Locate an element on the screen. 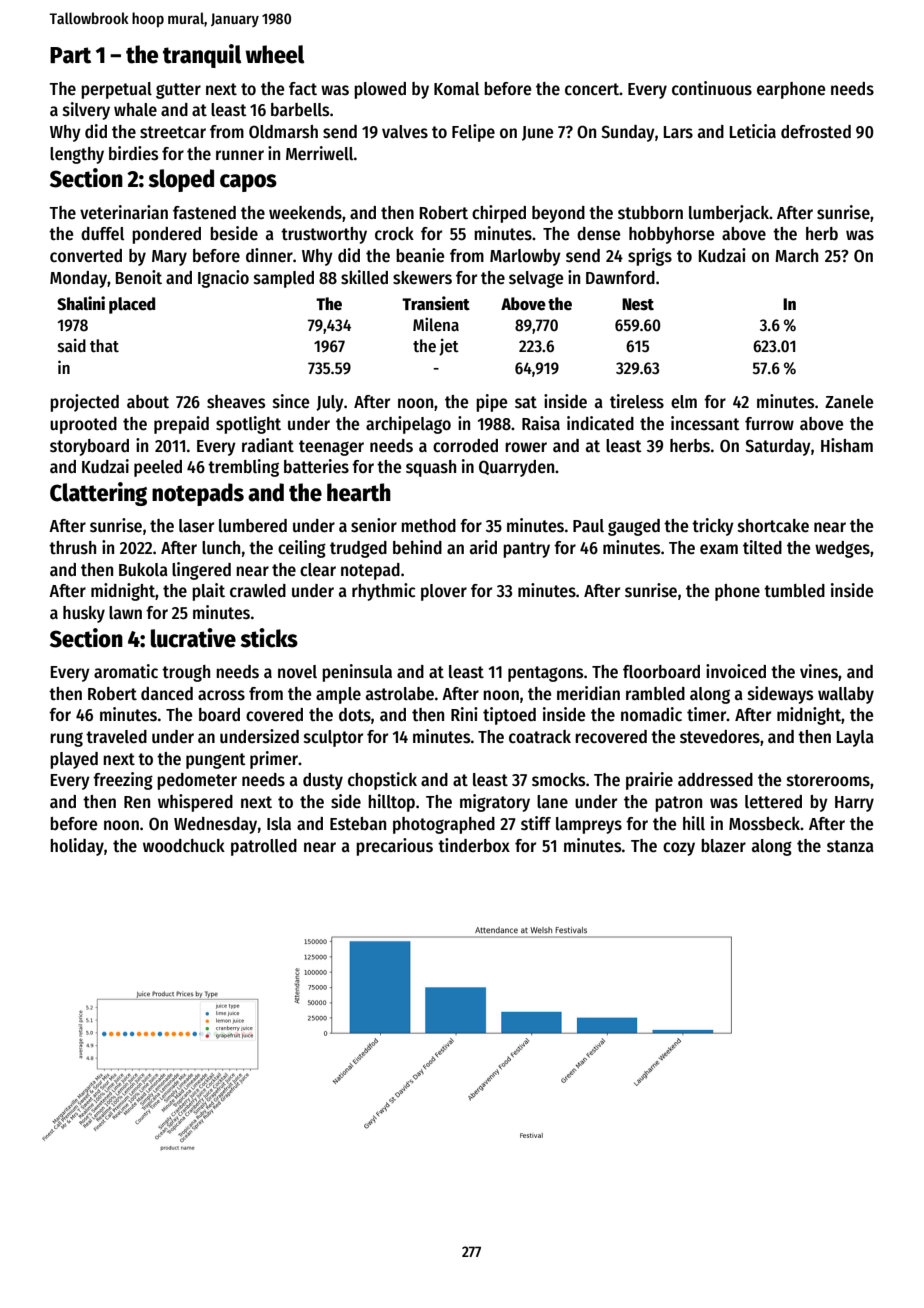 This screenshot has width=924, height=1308. Esteban is located at coordinates (358, 824).
